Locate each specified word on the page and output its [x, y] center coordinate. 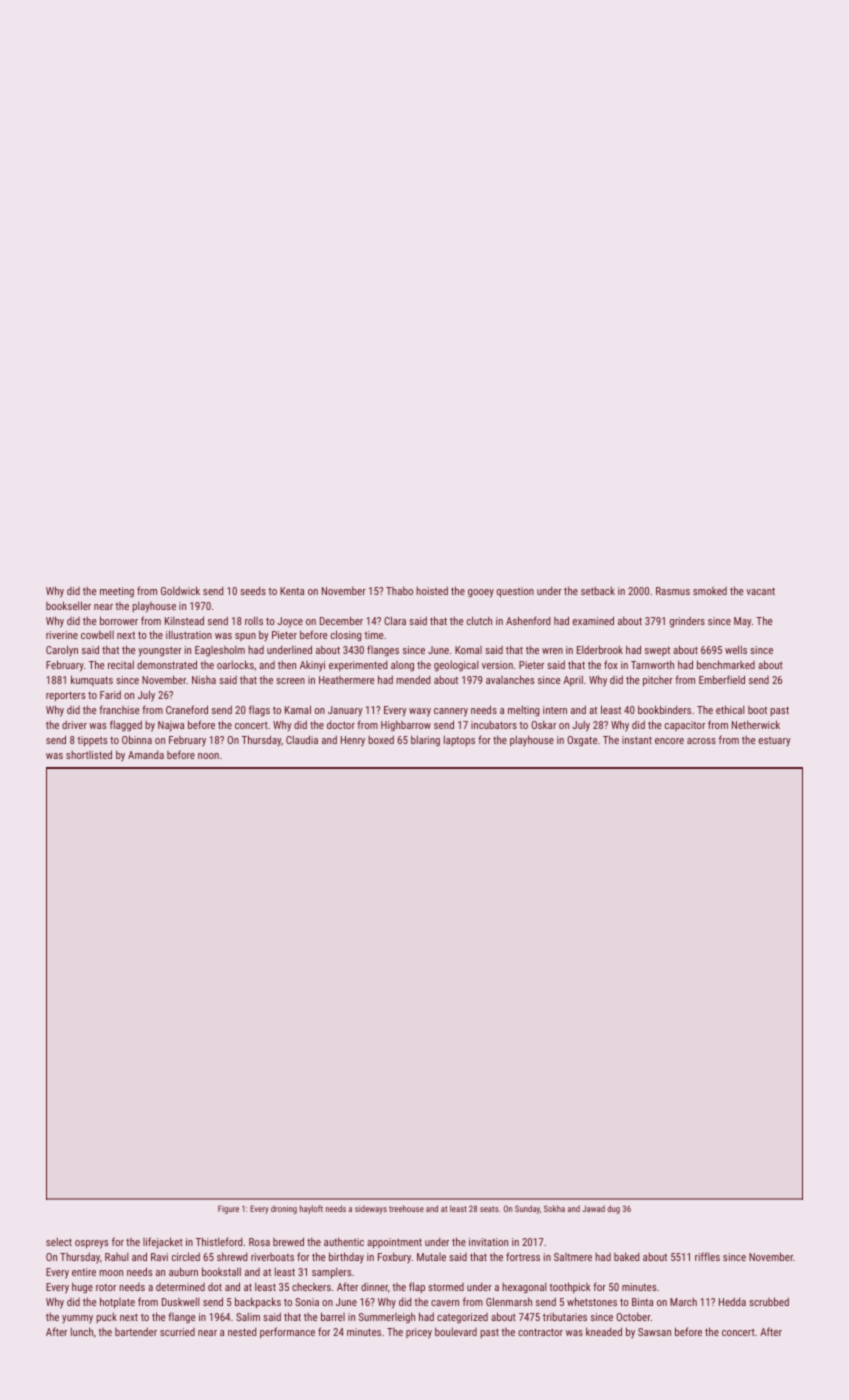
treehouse [406, 1208]
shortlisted [89, 754]
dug [613, 1209]
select [59, 1241]
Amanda [146, 755]
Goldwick [180, 590]
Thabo [399, 590]
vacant [760, 591]
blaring [425, 741]
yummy [77, 1319]
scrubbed [769, 1301]
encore [669, 741]
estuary [774, 741]
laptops [459, 740]
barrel [333, 1316]
